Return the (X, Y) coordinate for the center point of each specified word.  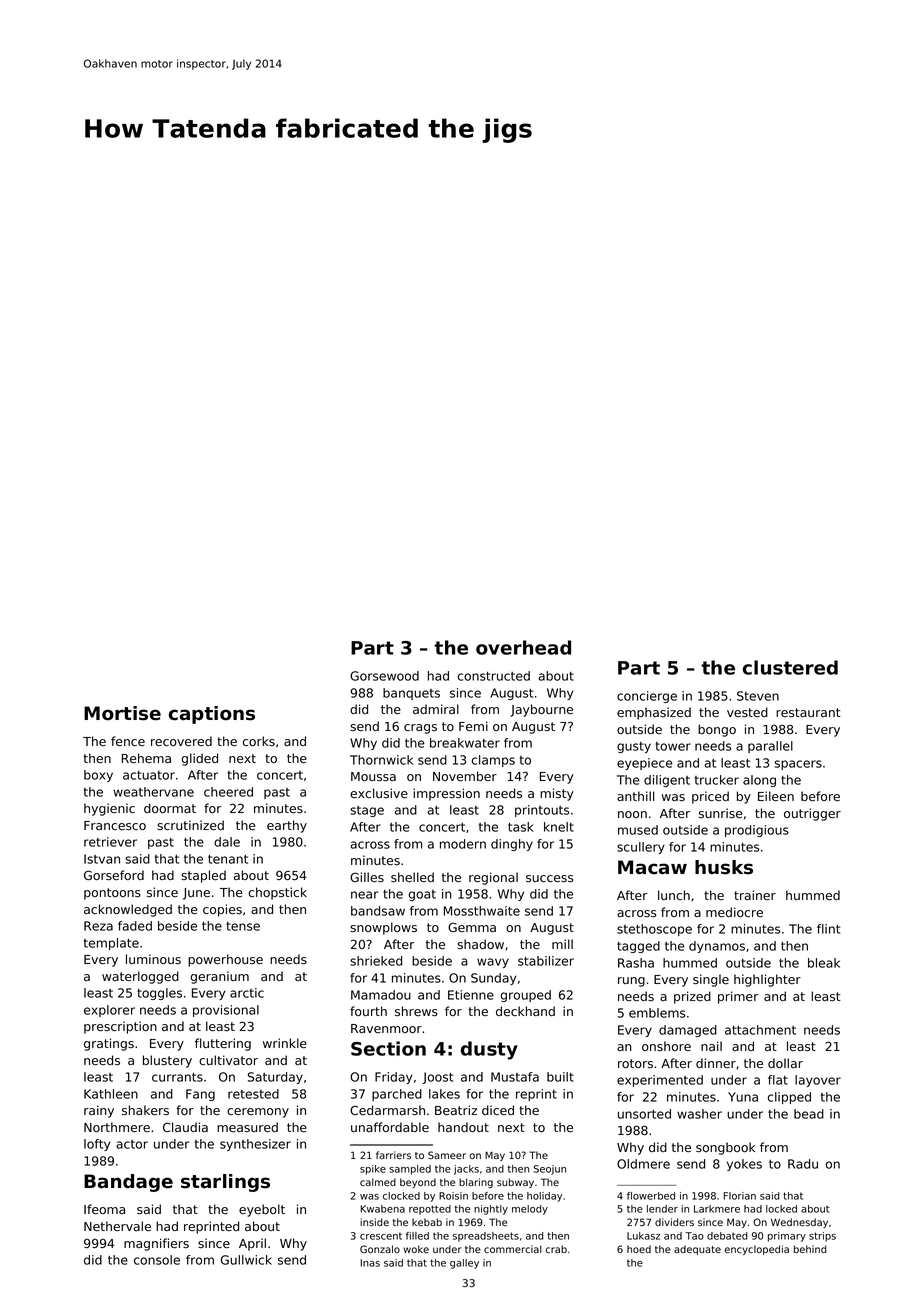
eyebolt (262, 1210)
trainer (755, 895)
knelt (559, 827)
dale (227, 842)
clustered (790, 667)
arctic (247, 993)
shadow (480, 944)
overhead (523, 647)
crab (556, 1249)
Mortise (122, 713)
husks (724, 867)
